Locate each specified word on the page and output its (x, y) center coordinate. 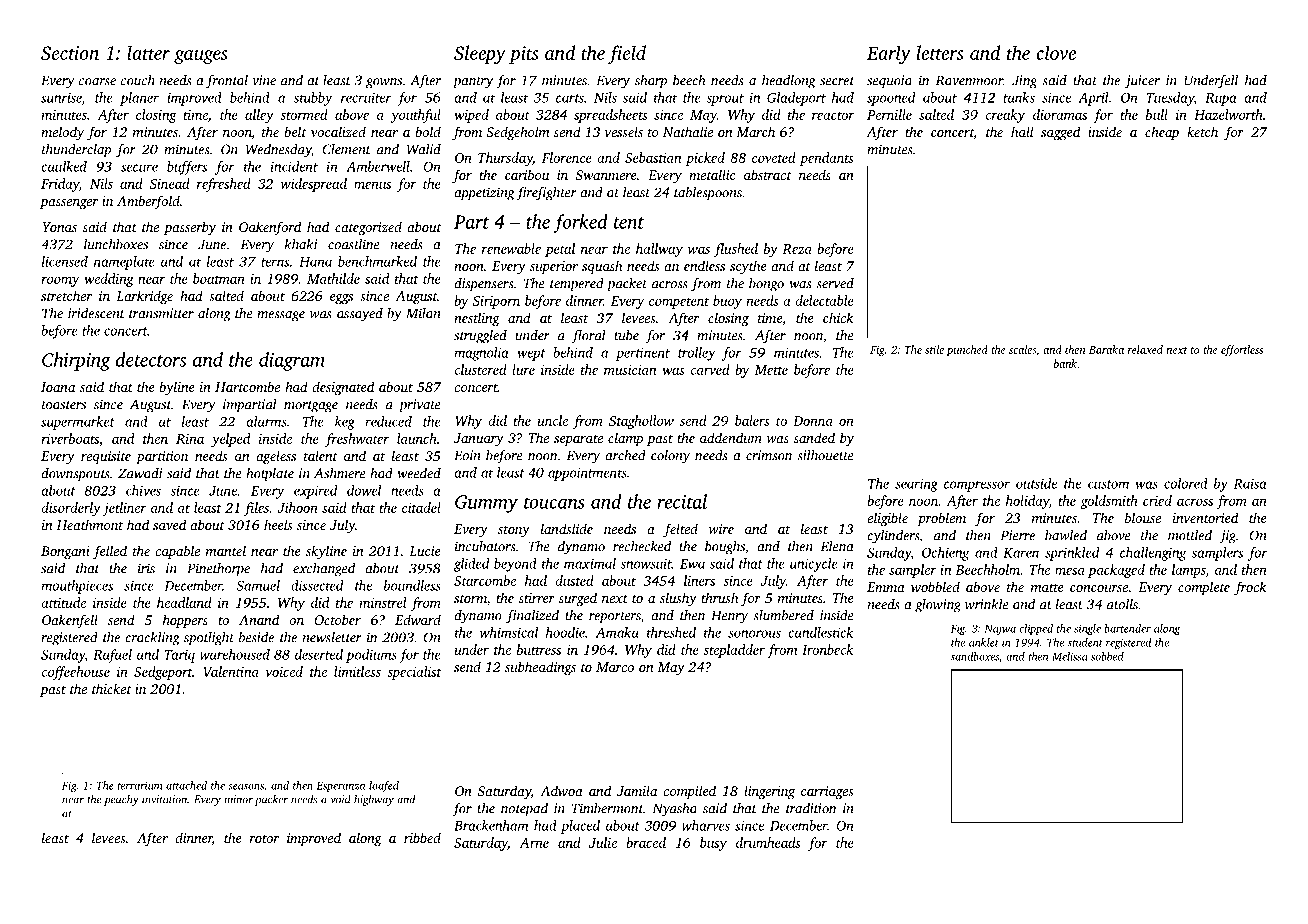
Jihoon (298, 507)
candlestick (820, 632)
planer (139, 99)
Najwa (1000, 629)
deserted (319, 654)
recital (682, 501)
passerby (190, 228)
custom (1108, 484)
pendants (826, 159)
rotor (264, 839)
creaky (1005, 116)
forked (580, 223)
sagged (1060, 133)
